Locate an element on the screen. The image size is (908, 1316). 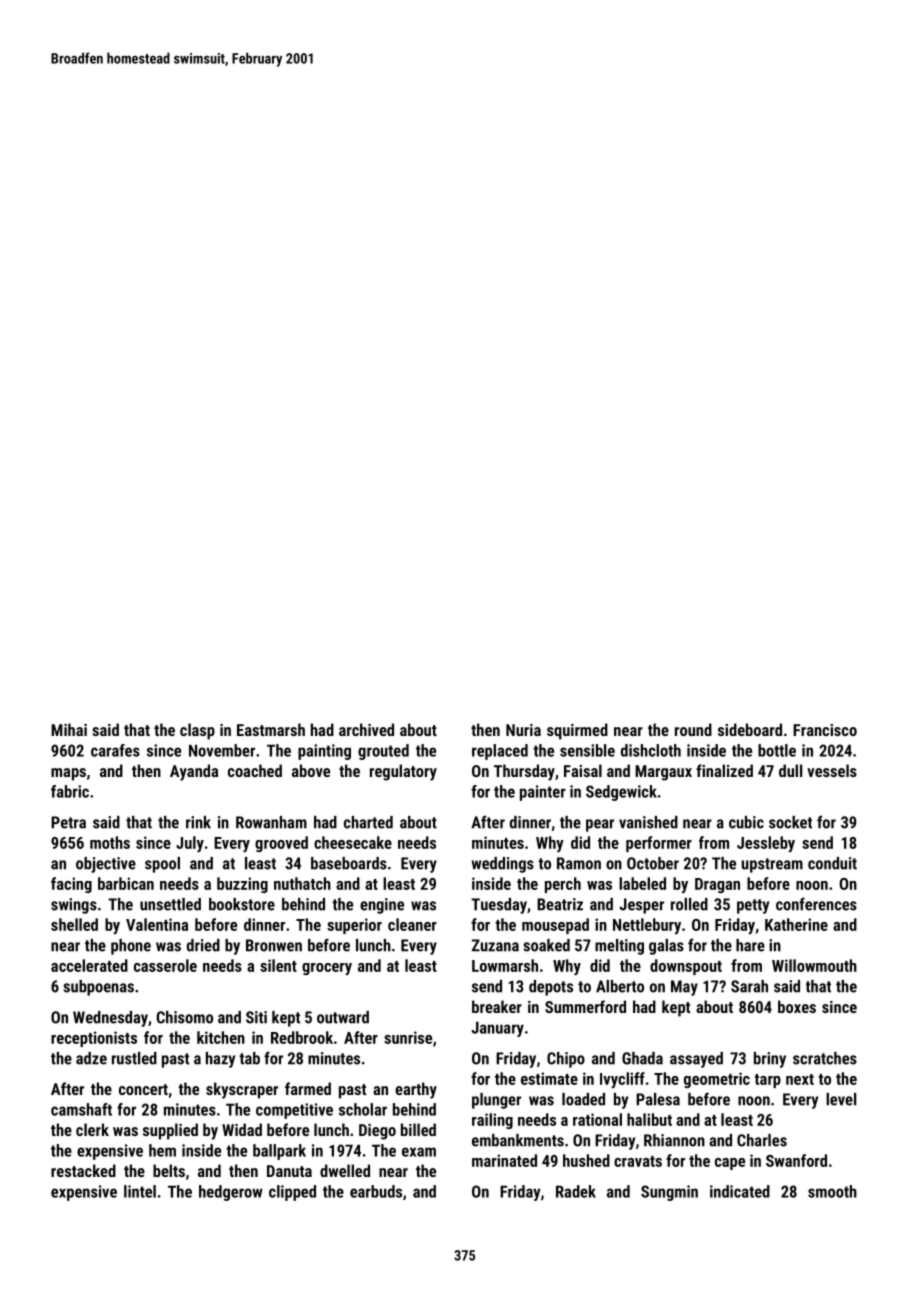
silent is located at coordinates (278, 965).
